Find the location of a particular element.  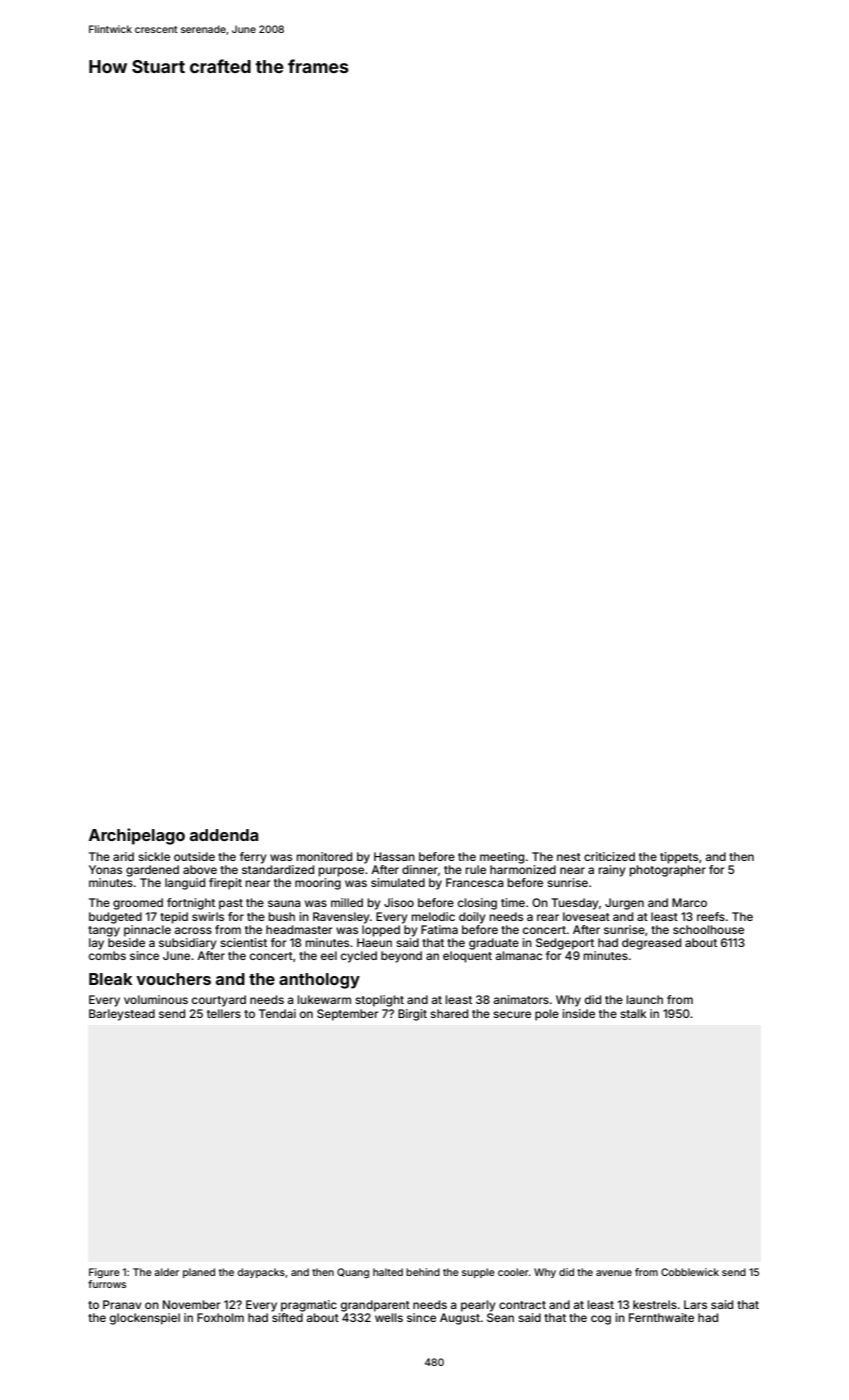

tippets is located at coordinates (679, 858).
